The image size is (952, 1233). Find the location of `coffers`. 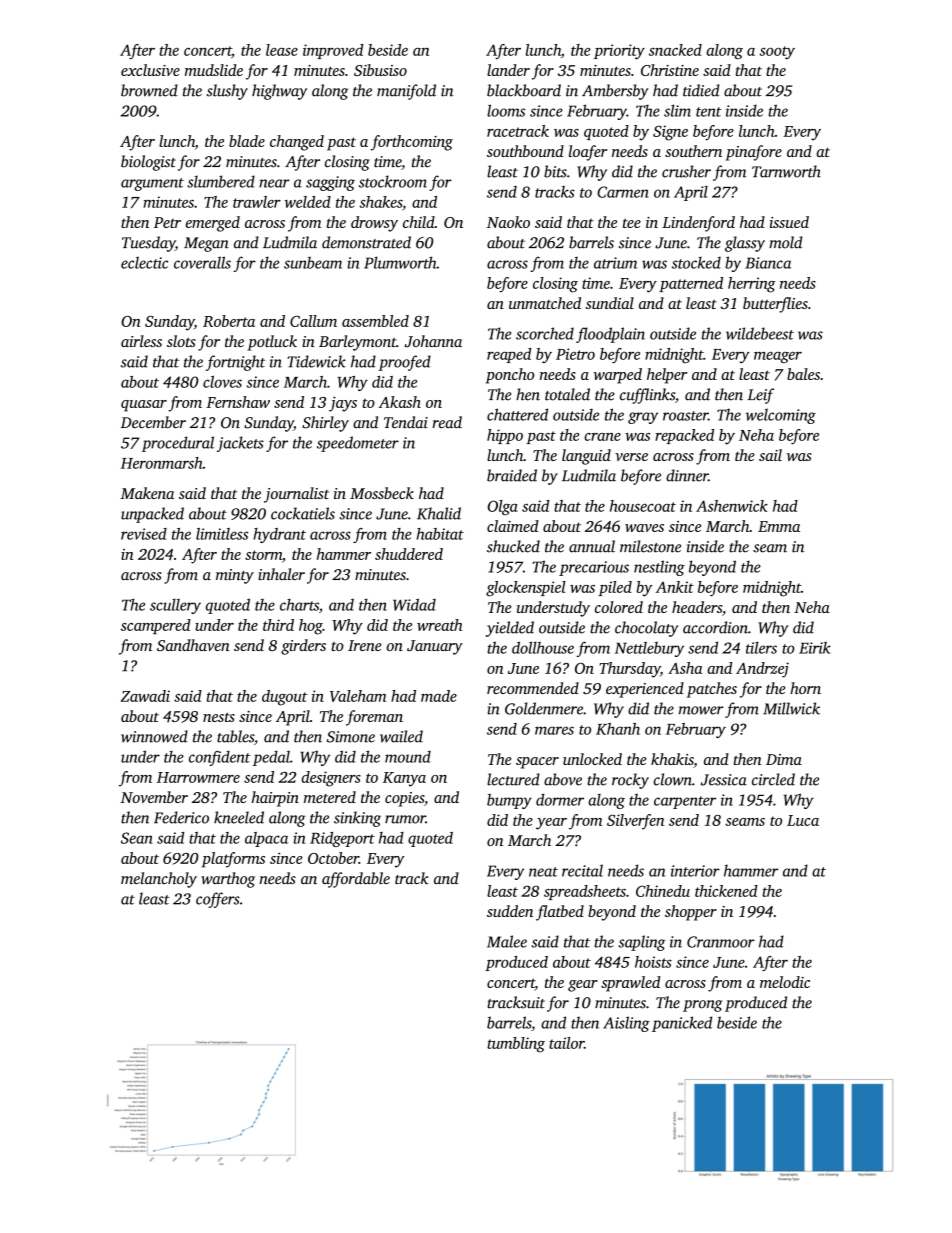

coffers is located at coordinates (218, 900).
